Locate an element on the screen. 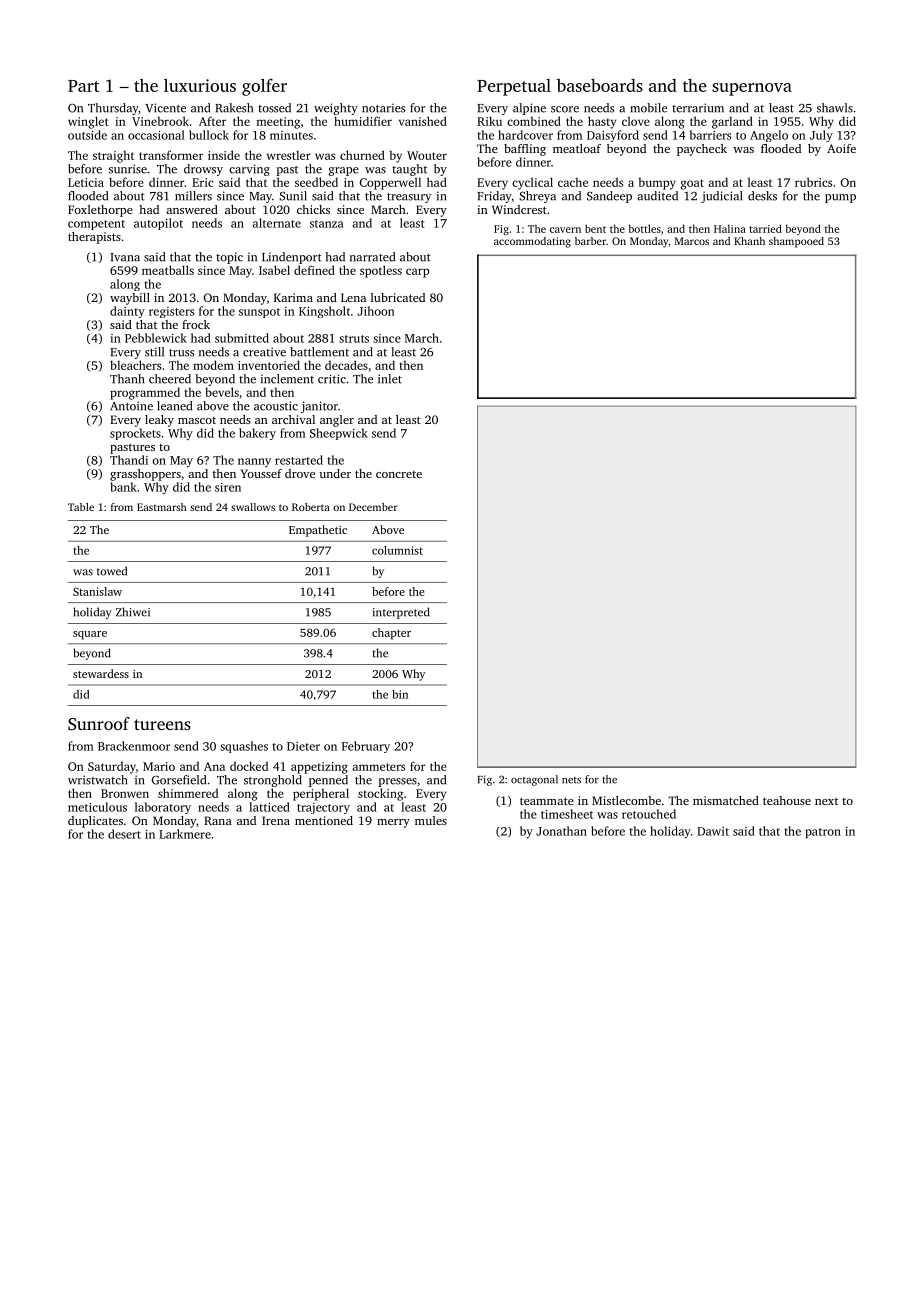  stronghold is located at coordinates (273, 781).
